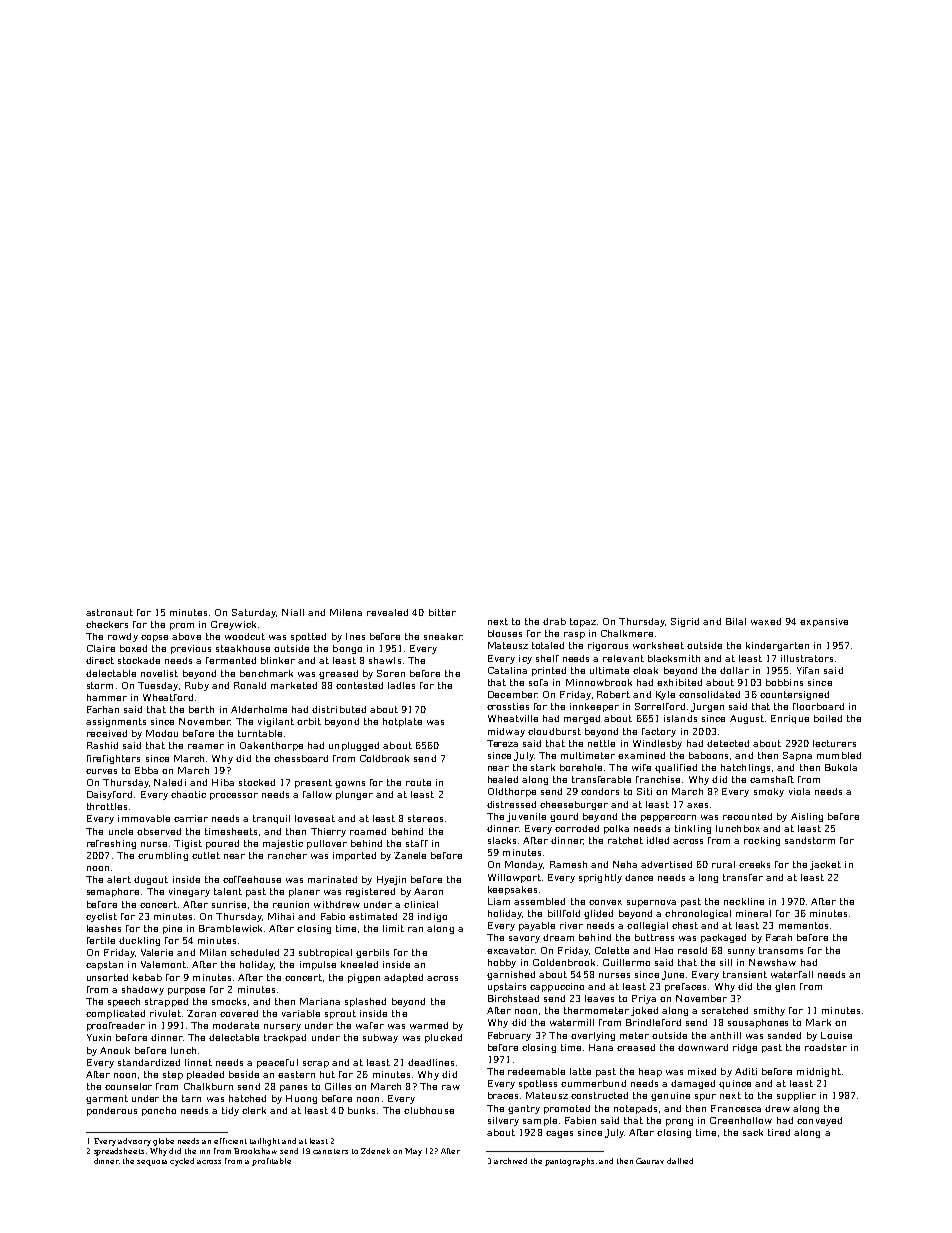  I want to click on cyclist, so click(101, 917).
